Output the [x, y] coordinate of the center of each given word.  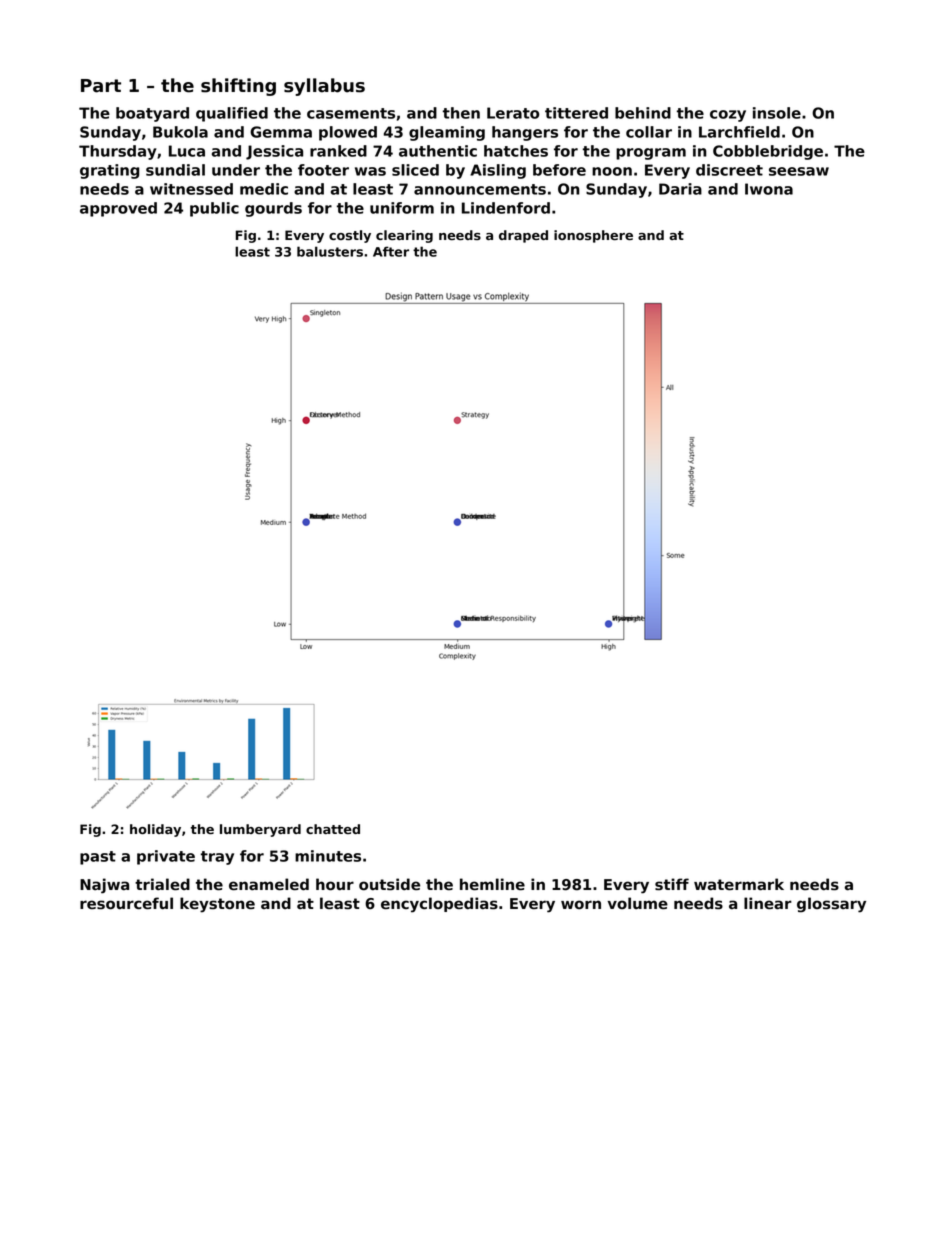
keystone [217, 905]
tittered [576, 113]
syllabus [324, 87]
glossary [831, 905]
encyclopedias [439, 905]
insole [777, 113]
